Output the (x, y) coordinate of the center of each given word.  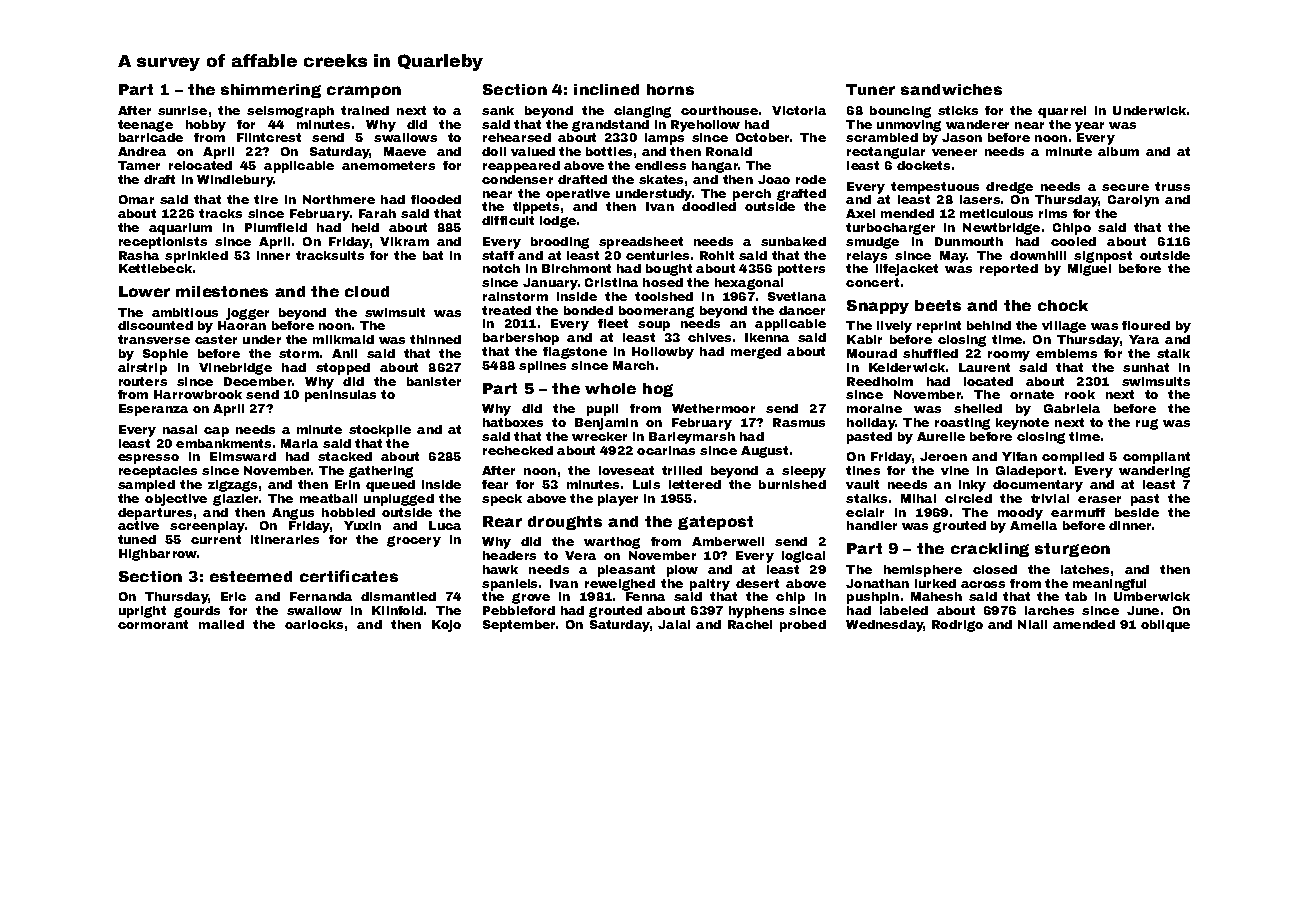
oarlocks (314, 624)
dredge (1009, 188)
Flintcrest (269, 137)
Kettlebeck (155, 268)
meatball (328, 498)
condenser (517, 179)
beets (938, 305)
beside (1137, 512)
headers (509, 555)
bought (669, 270)
